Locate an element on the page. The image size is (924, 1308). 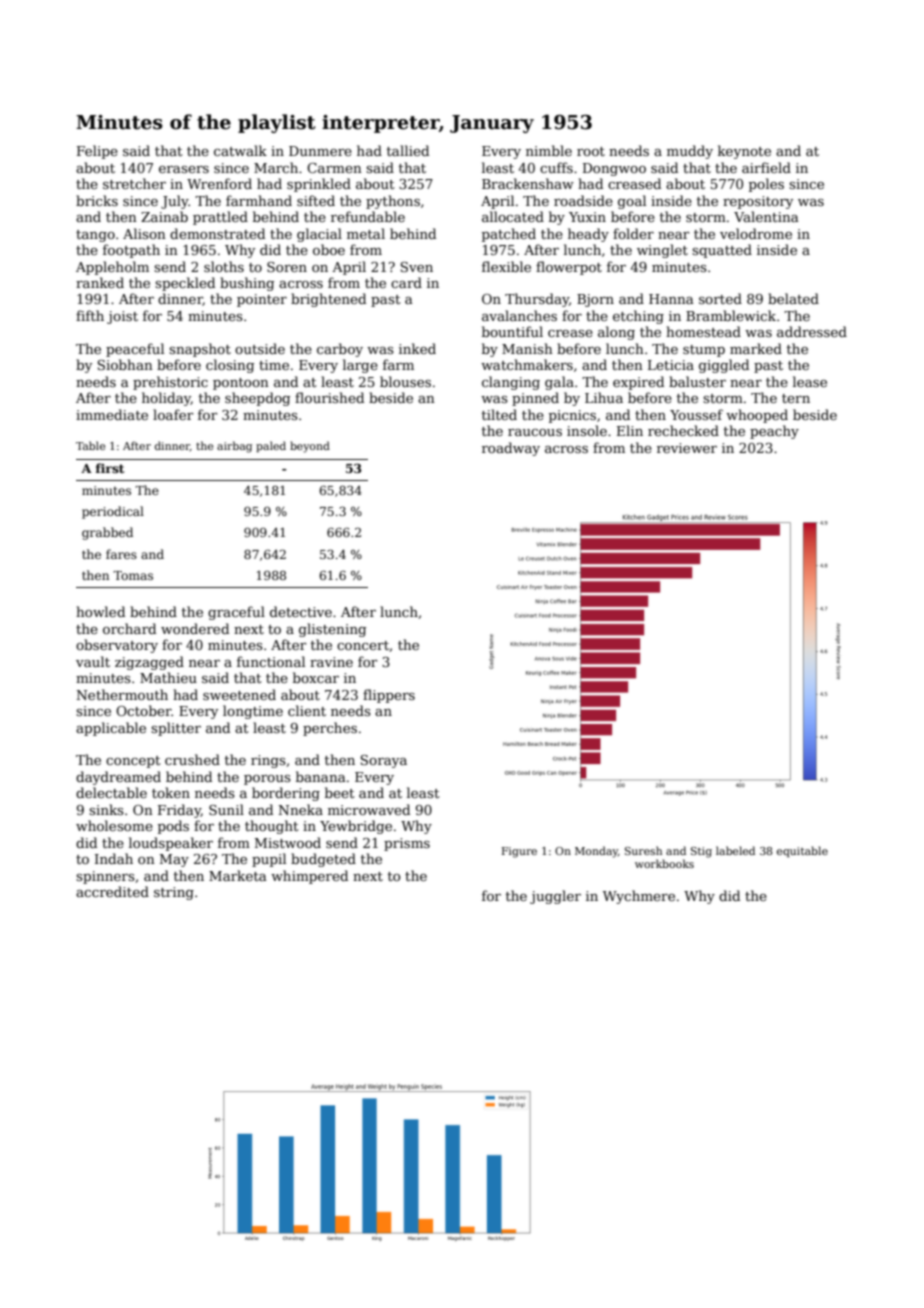
rechecked is located at coordinates (683, 430).
